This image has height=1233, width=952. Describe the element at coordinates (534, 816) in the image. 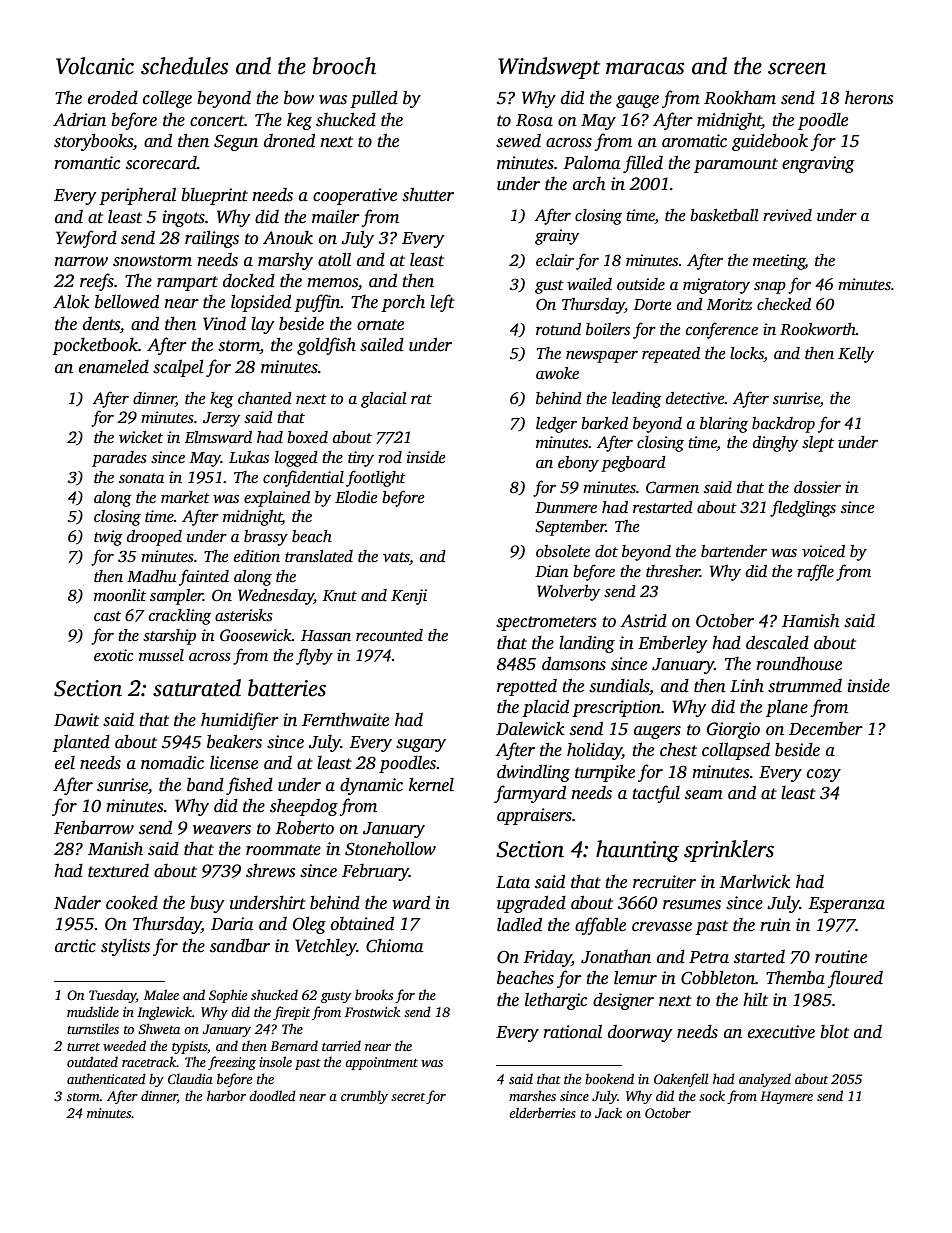

I see `appraisers` at that location.
